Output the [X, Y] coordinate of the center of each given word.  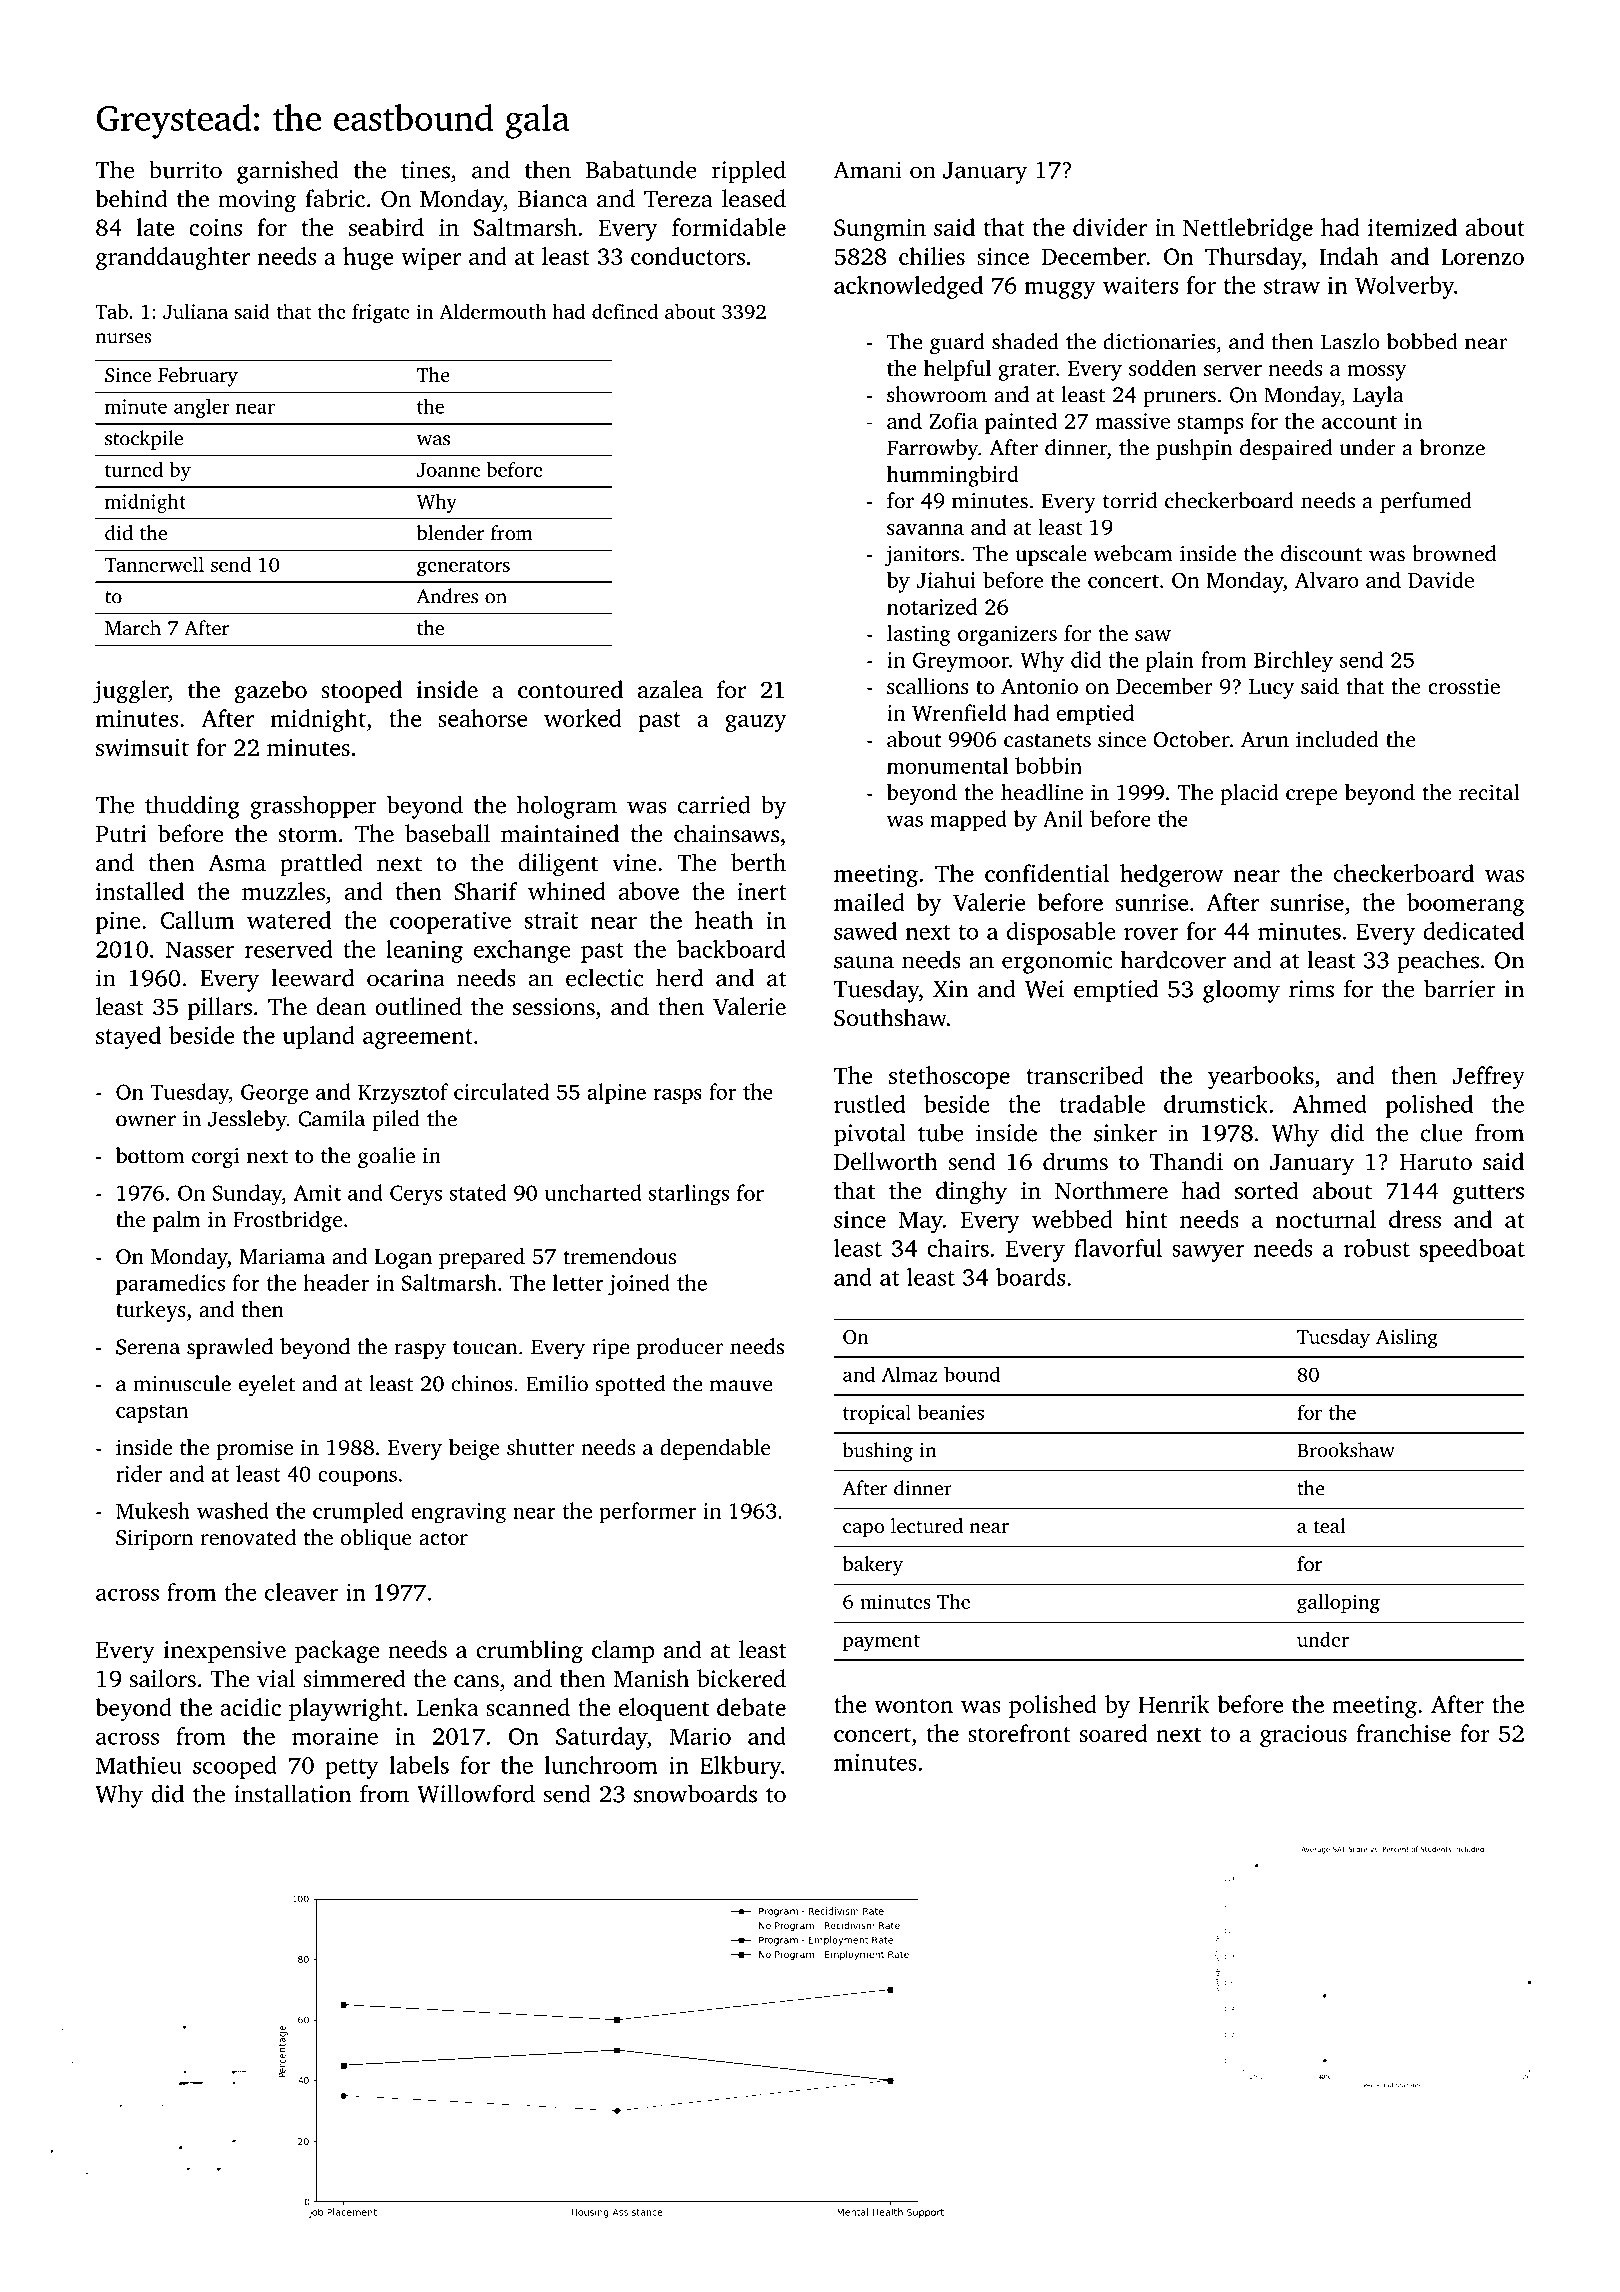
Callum [197, 920]
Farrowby [932, 449]
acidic [250, 1707]
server [1233, 370]
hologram [567, 807]
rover [1151, 934]
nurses [124, 338]
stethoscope [949, 1077]
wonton [913, 1705]
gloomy [1241, 991]
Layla [1378, 396]
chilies [932, 256]
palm [177, 1221]
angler [202, 408]
